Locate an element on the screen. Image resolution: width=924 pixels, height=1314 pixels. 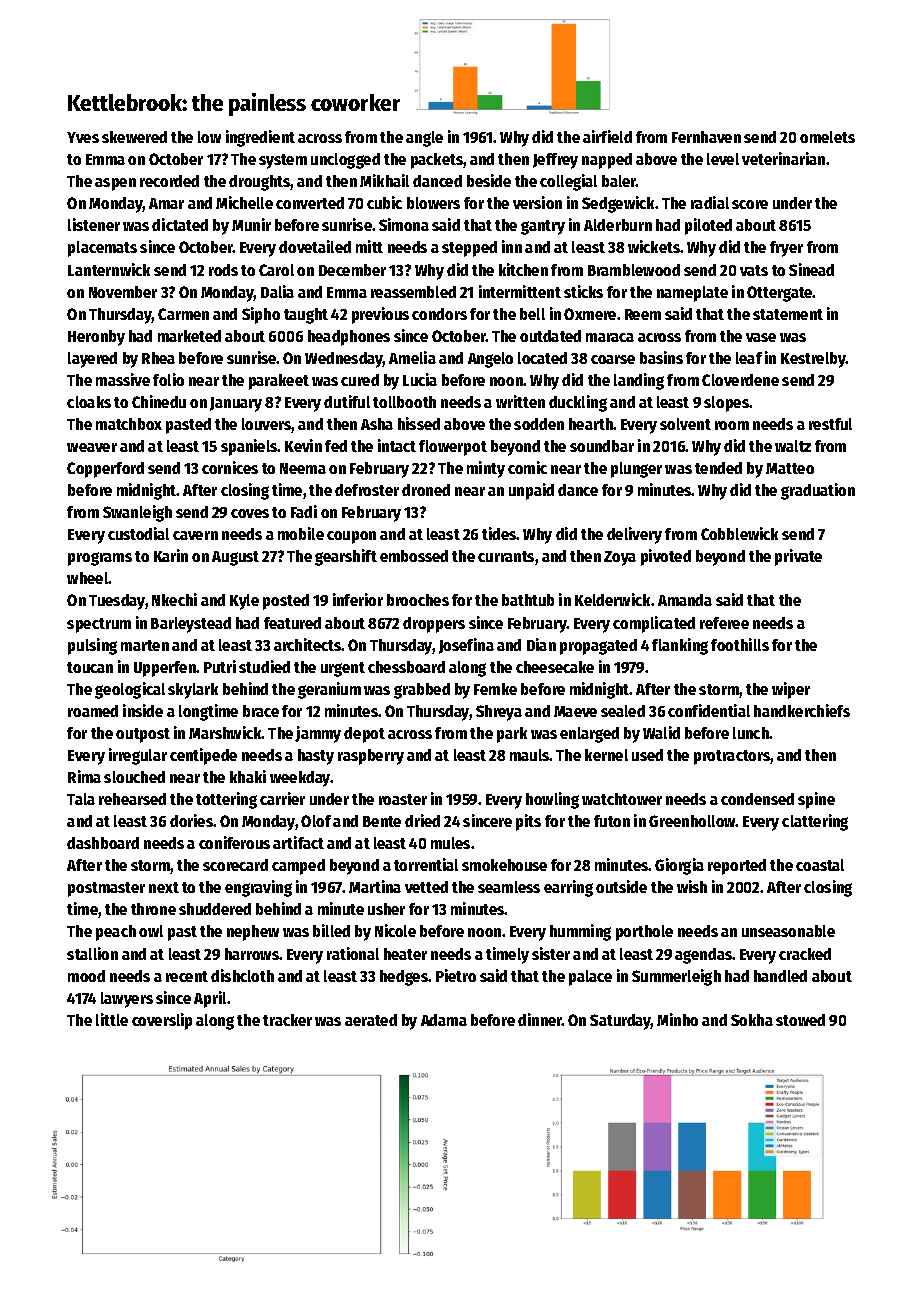
airfield is located at coordinates (607, 136).
